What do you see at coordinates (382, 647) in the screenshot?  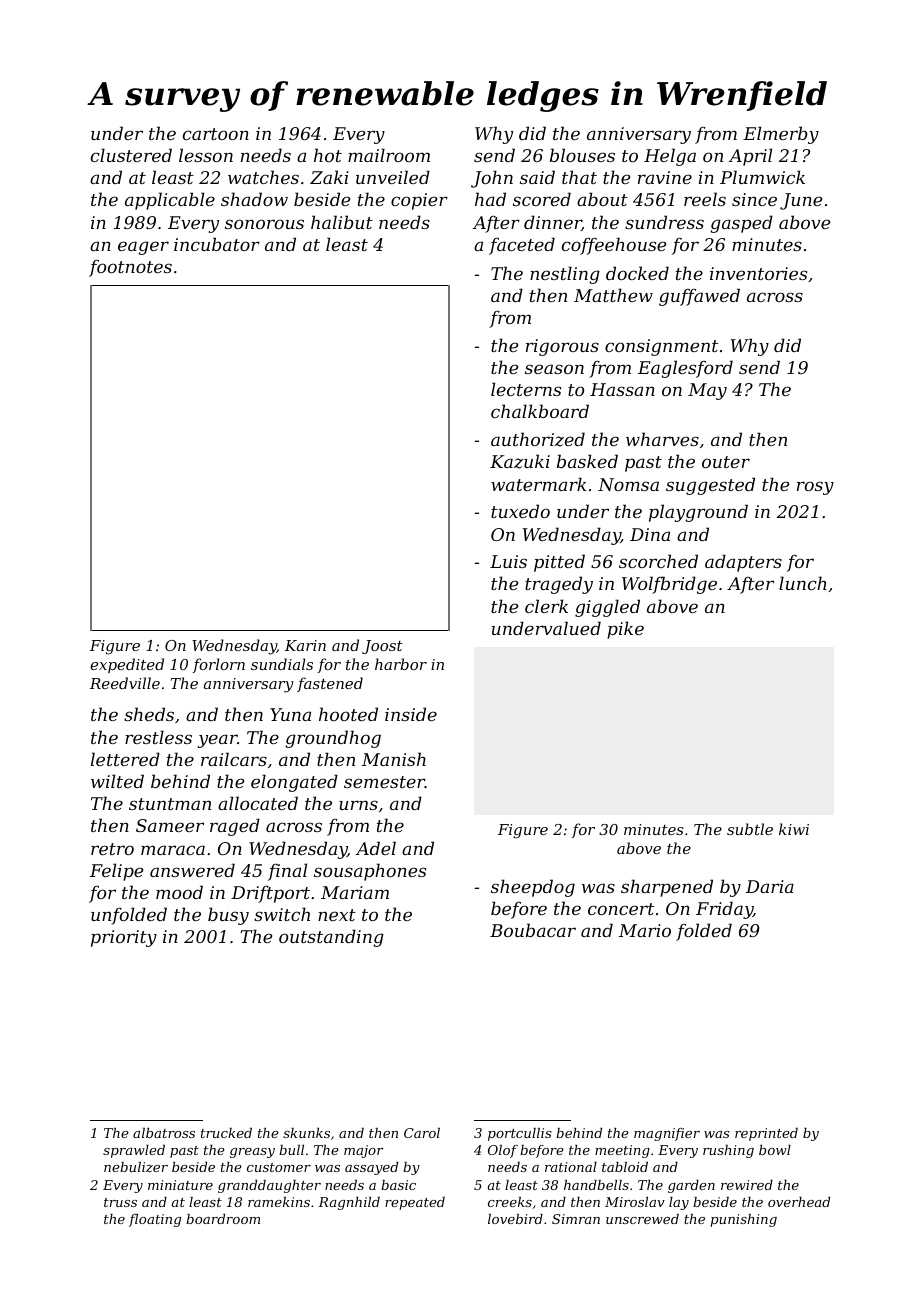 I see `Joost` at bounding box center [382, 647].
